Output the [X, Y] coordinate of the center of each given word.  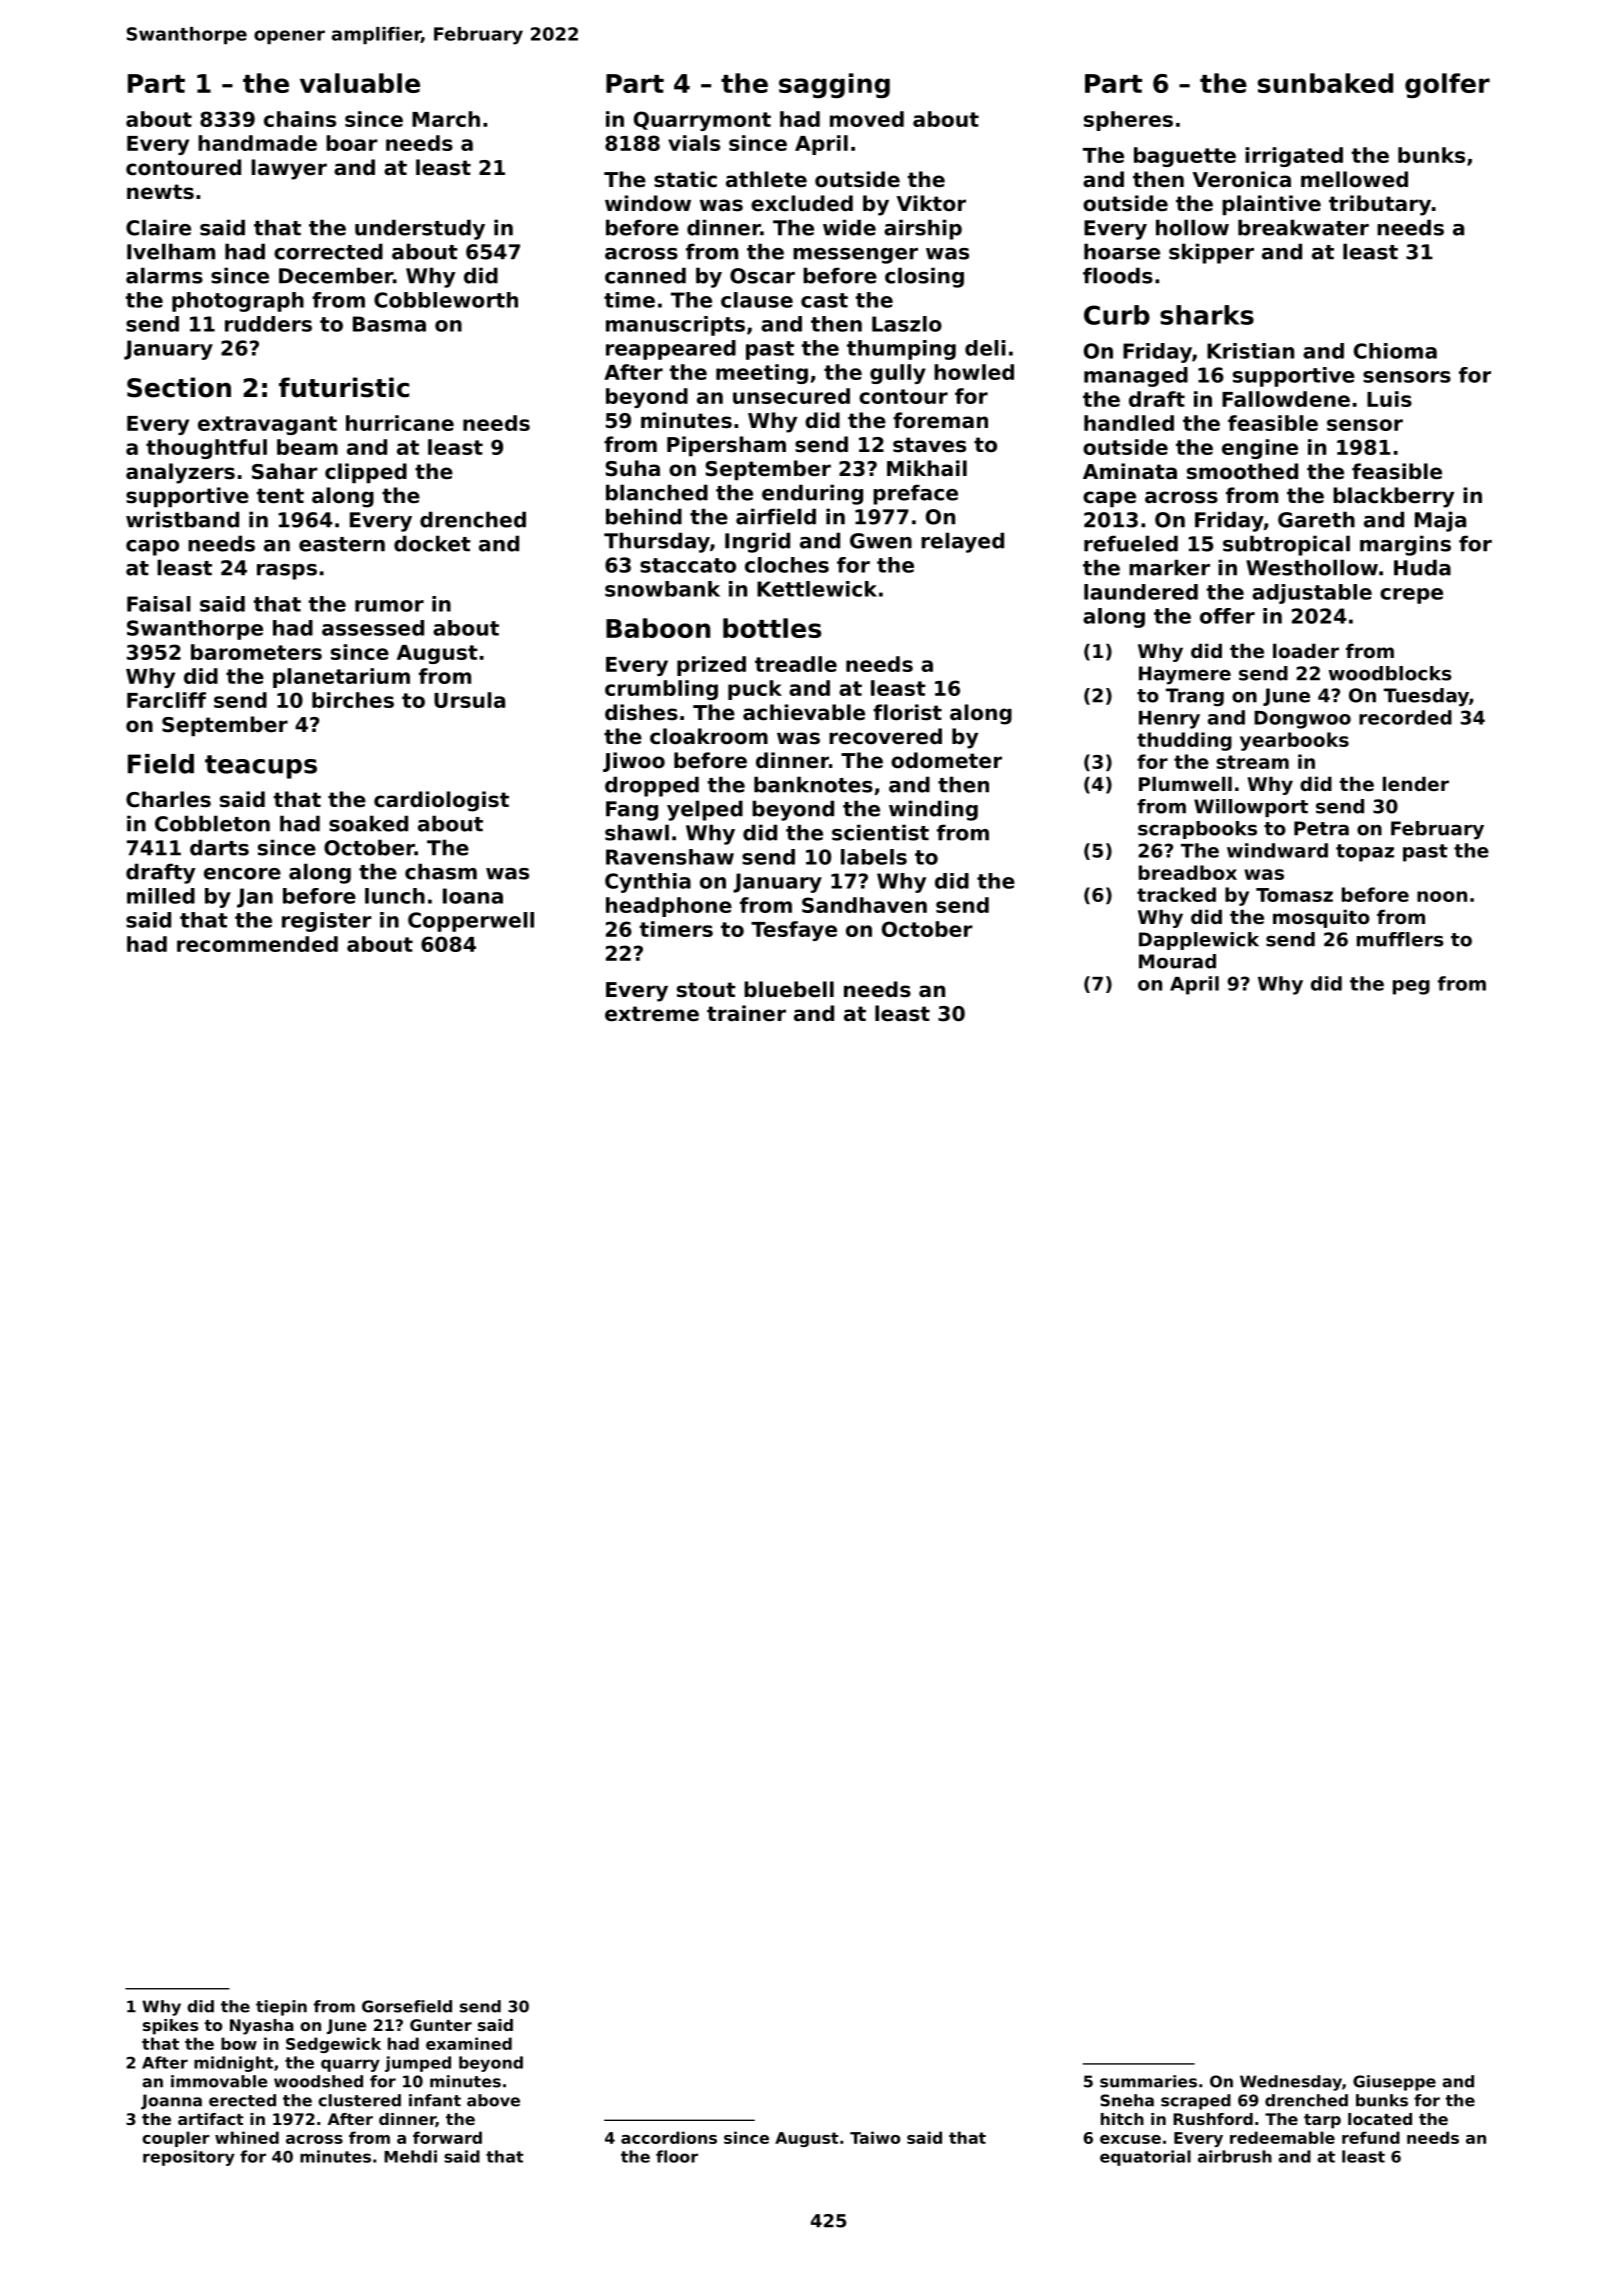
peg [1411, 987]
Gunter [441, 2025]
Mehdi [410, 2156]
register [327, 922]
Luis [1389, 399]
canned [645, 275]
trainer [746, 1013]
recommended [257, 944]
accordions [669, 2137]
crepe [1411, 596]
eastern [342, 544]
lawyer [289, 169]
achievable [804, 712]
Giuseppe [1394, 2083]
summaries [1148, 2081]
